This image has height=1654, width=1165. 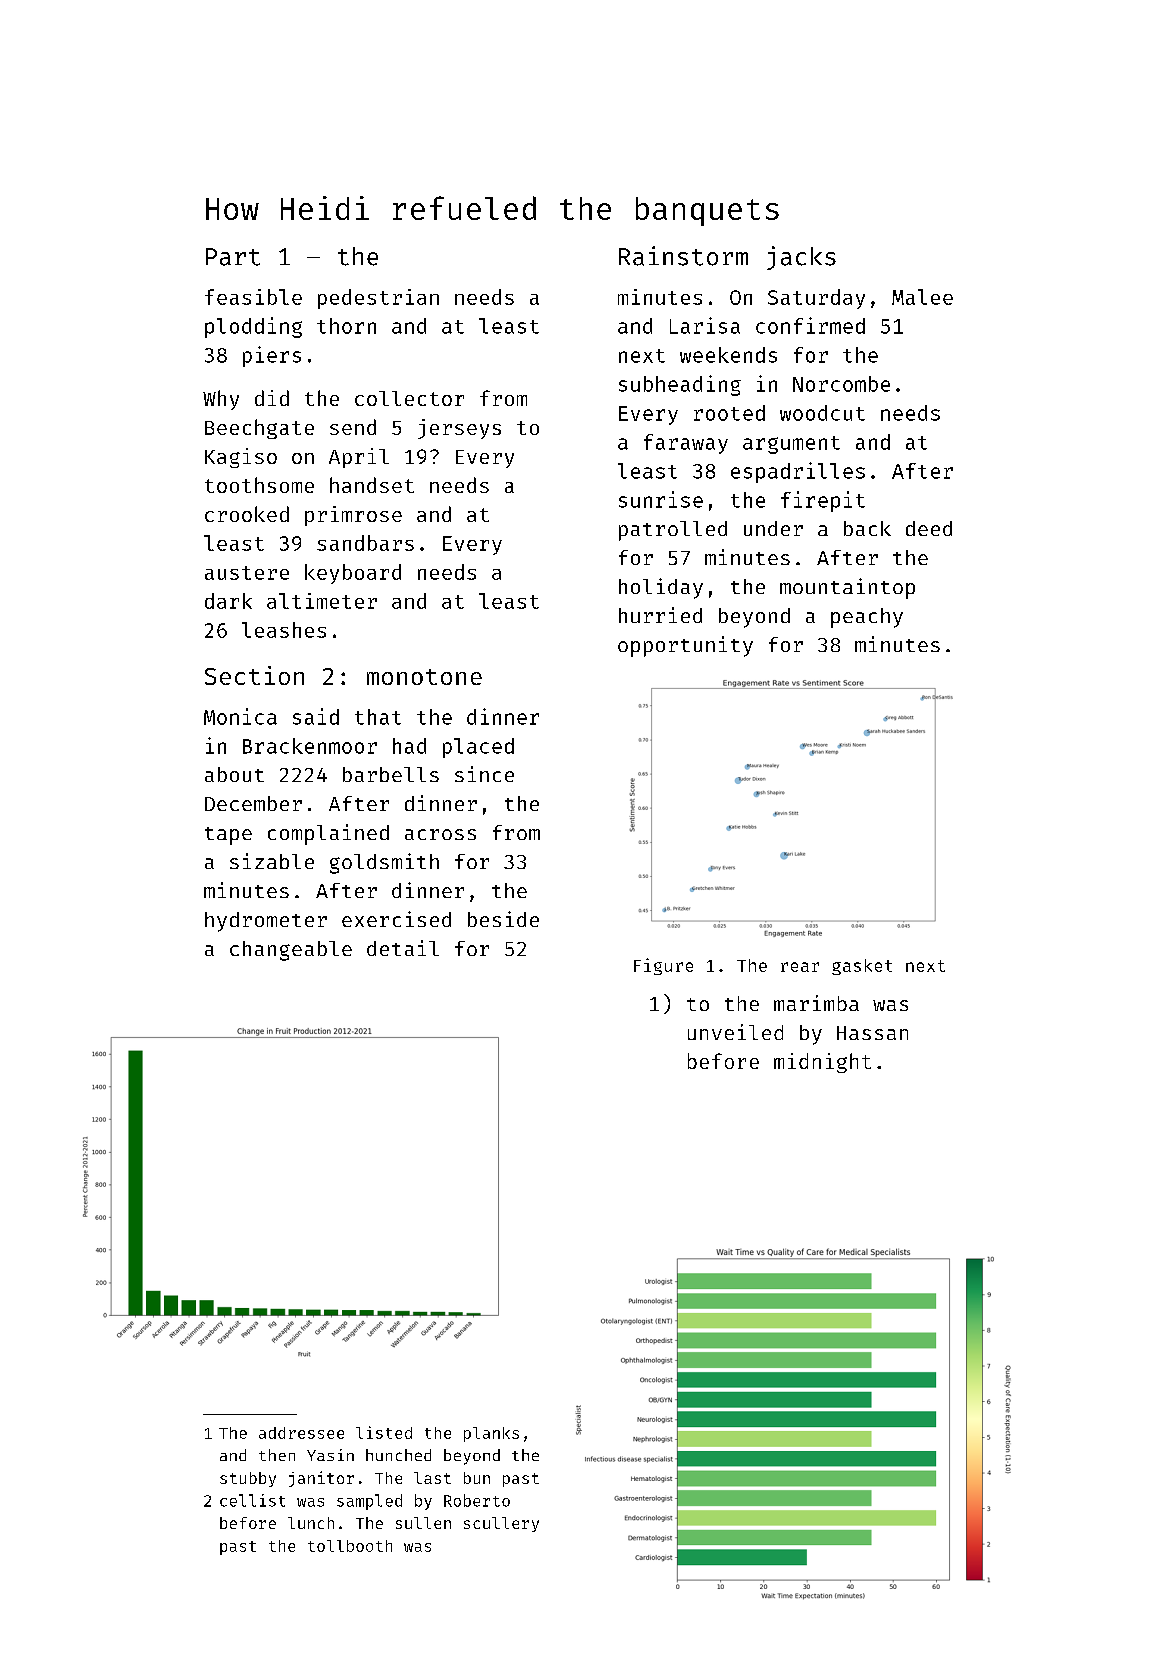 I want to click on bun, so click(x=477, y=1478).
